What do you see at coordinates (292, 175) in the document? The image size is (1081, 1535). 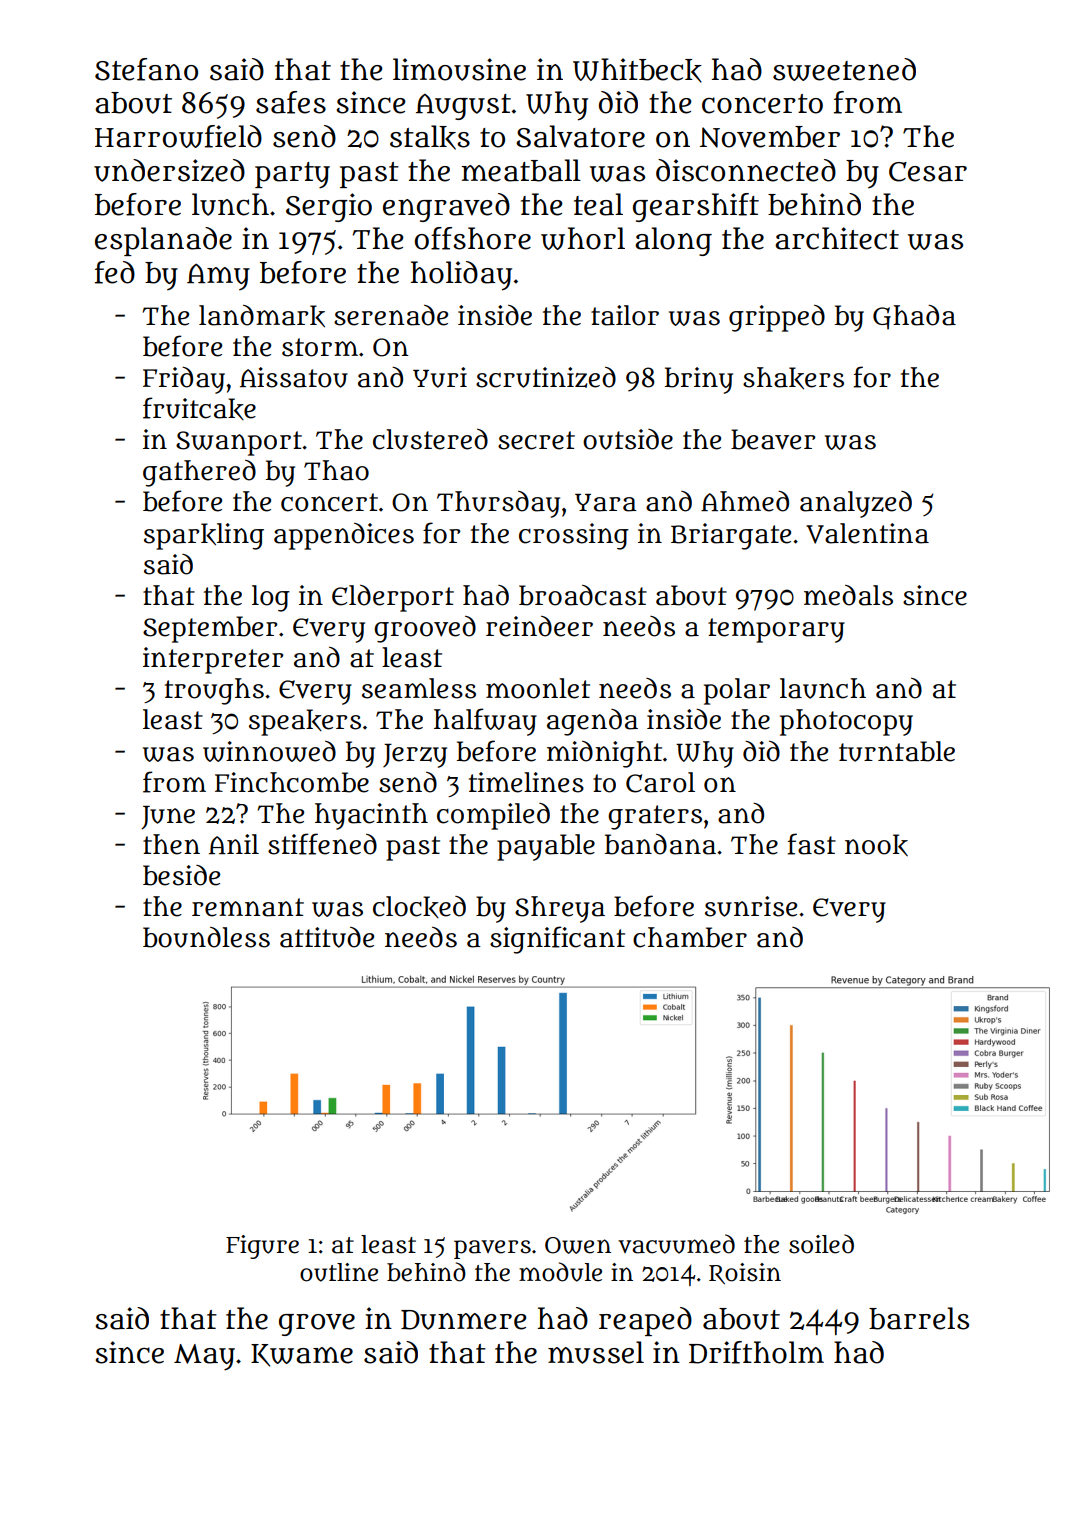 I see `party` at bounding box center [292, 175].
